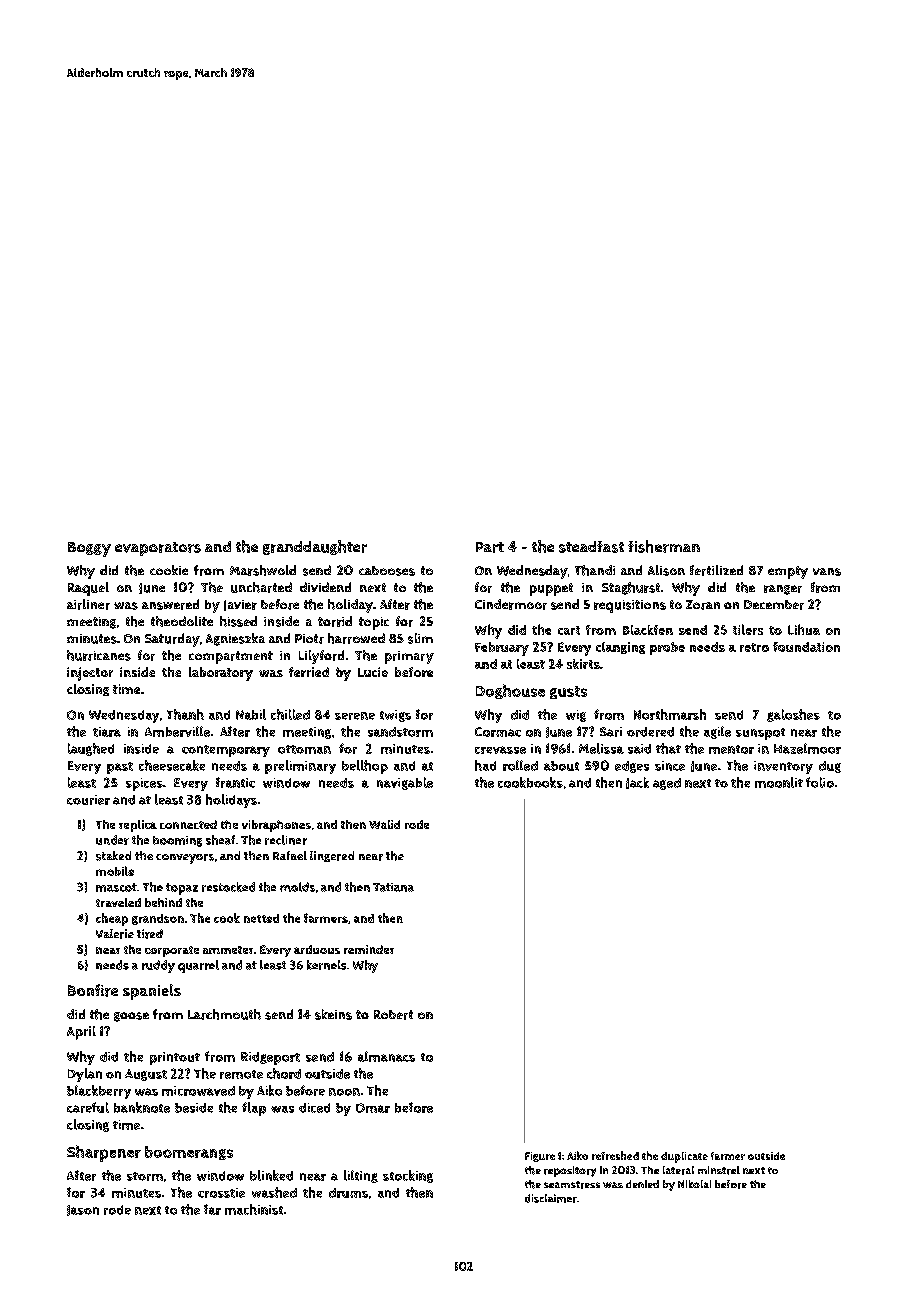  Describe the element at coordinates (678, 1170) in the screenshot. I see `lateral` at that location.
